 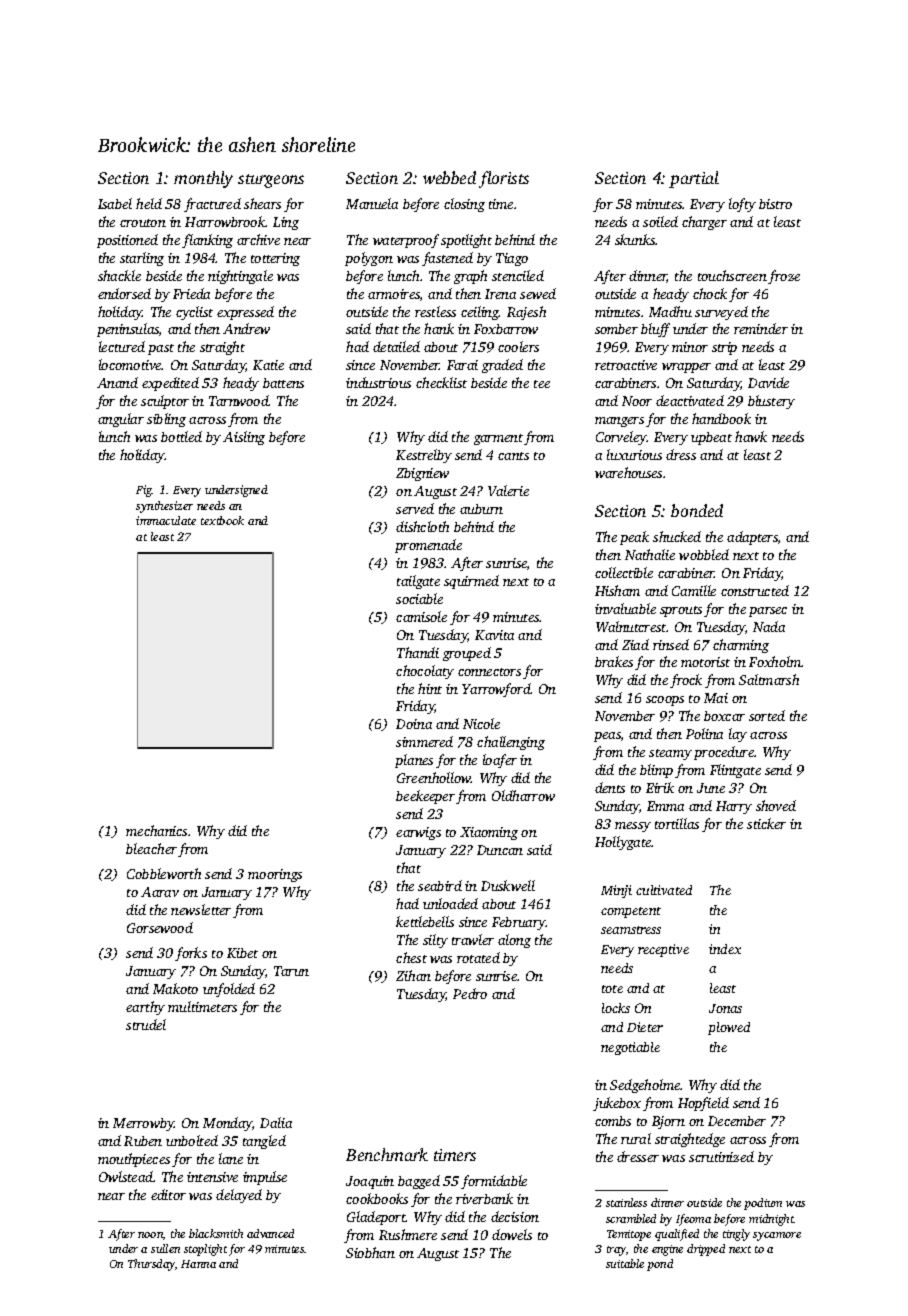 I want to click on immaculate, so click(x=166, y=520).
